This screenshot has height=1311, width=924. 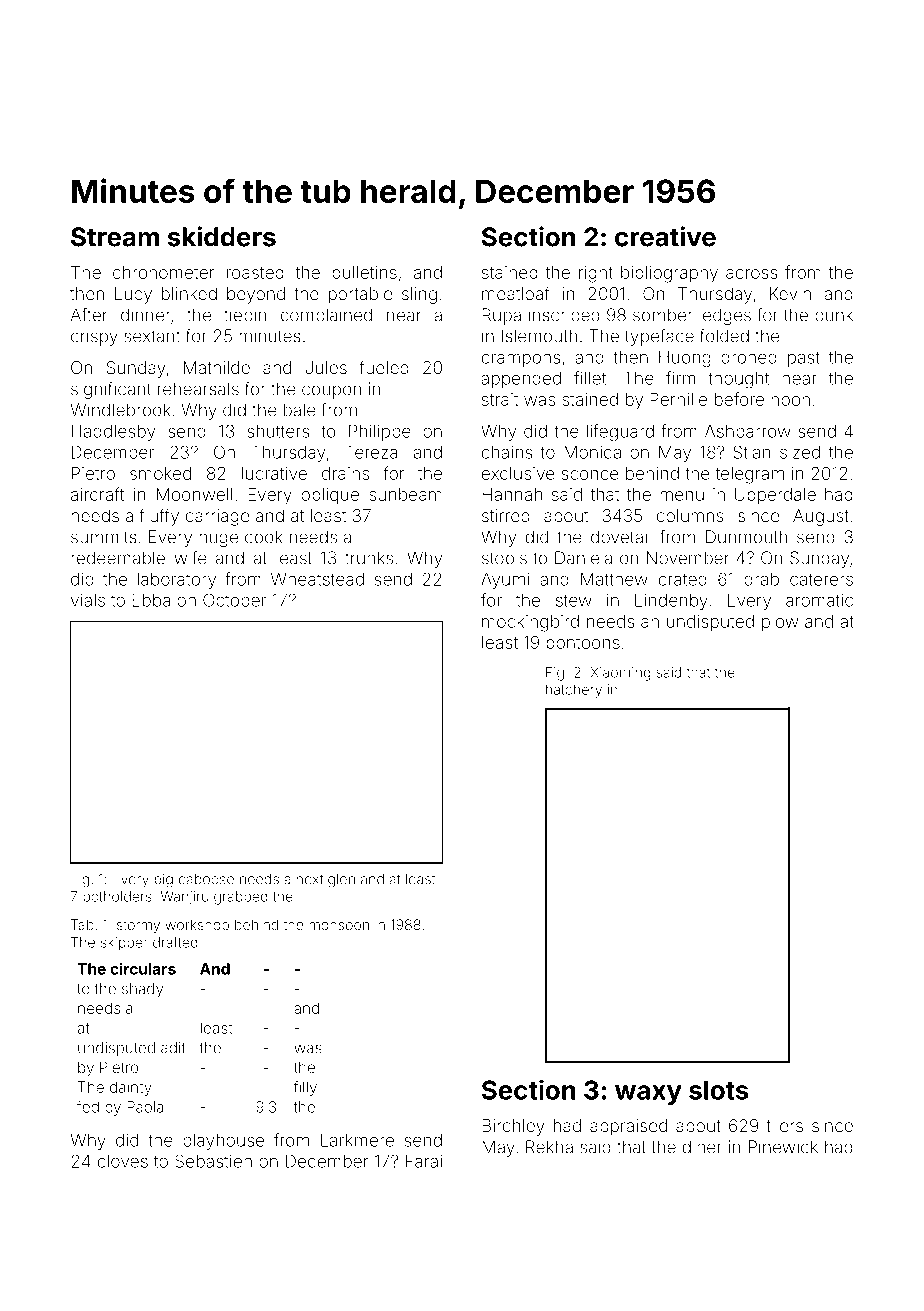 I want to click on Xiaoming, so click(x=621, y=674).
